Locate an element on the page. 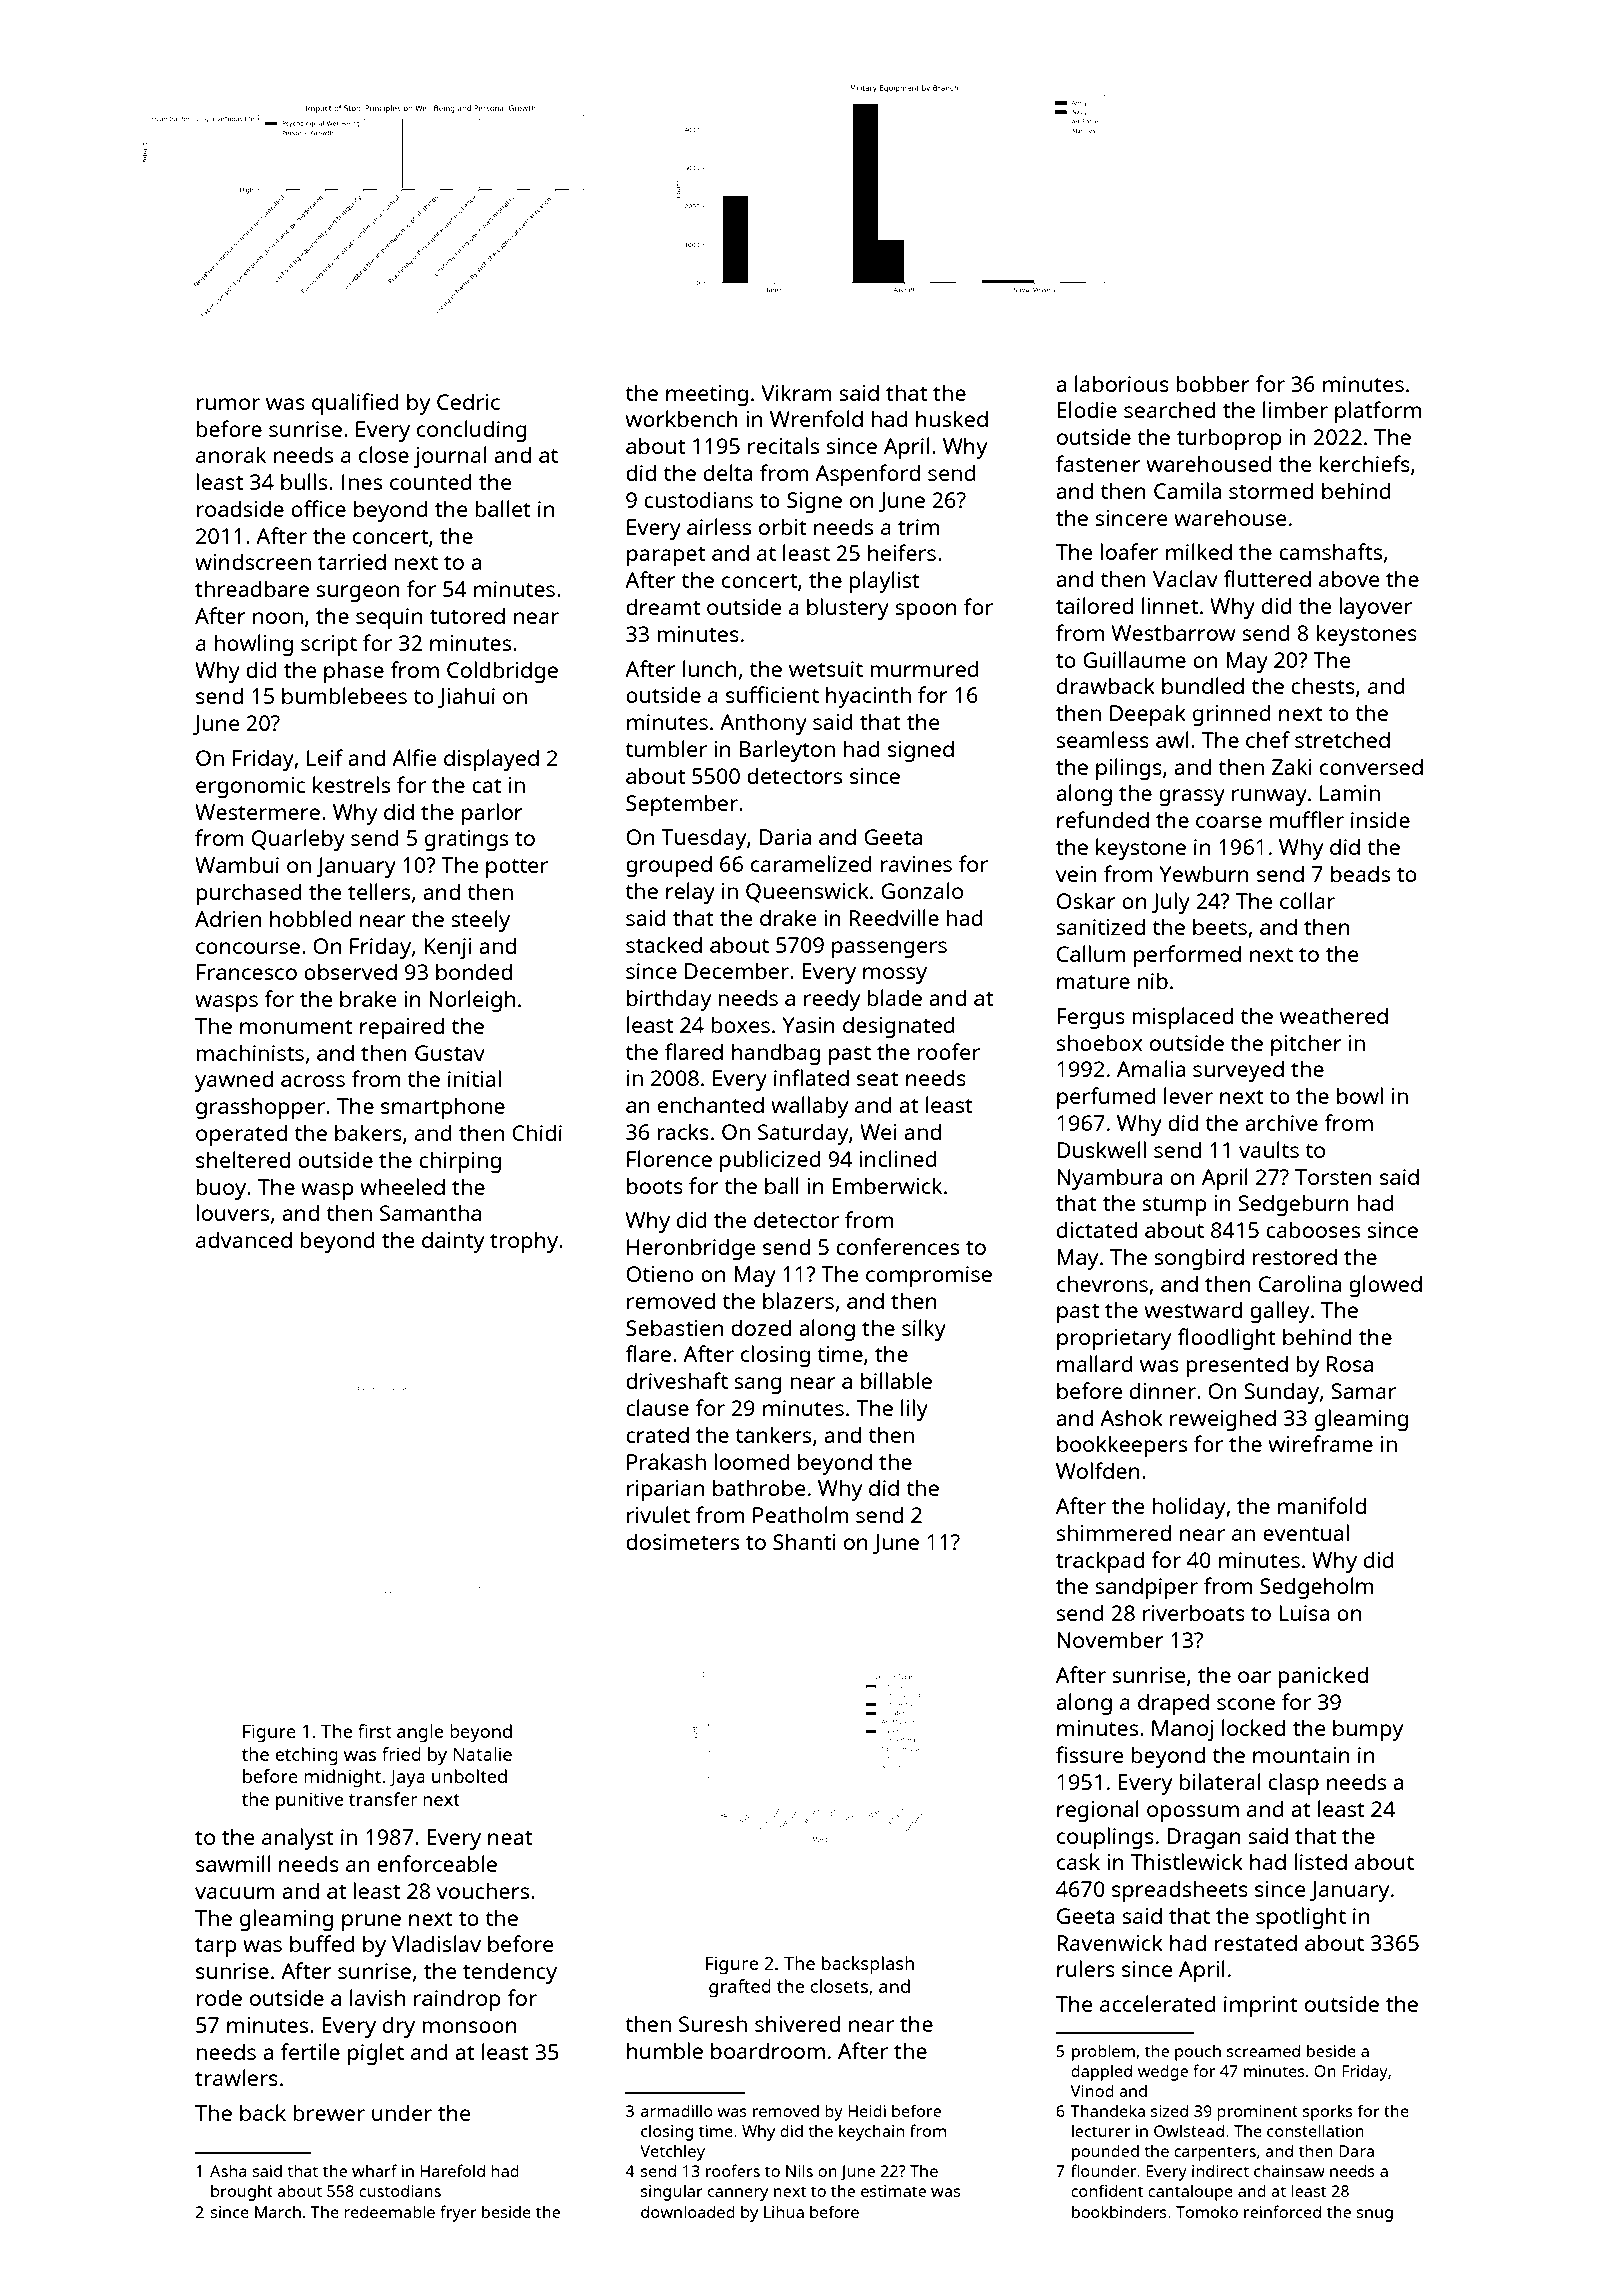 This document has height=2292, width=1620. Dara is located at coordinates (1356, 2151).
